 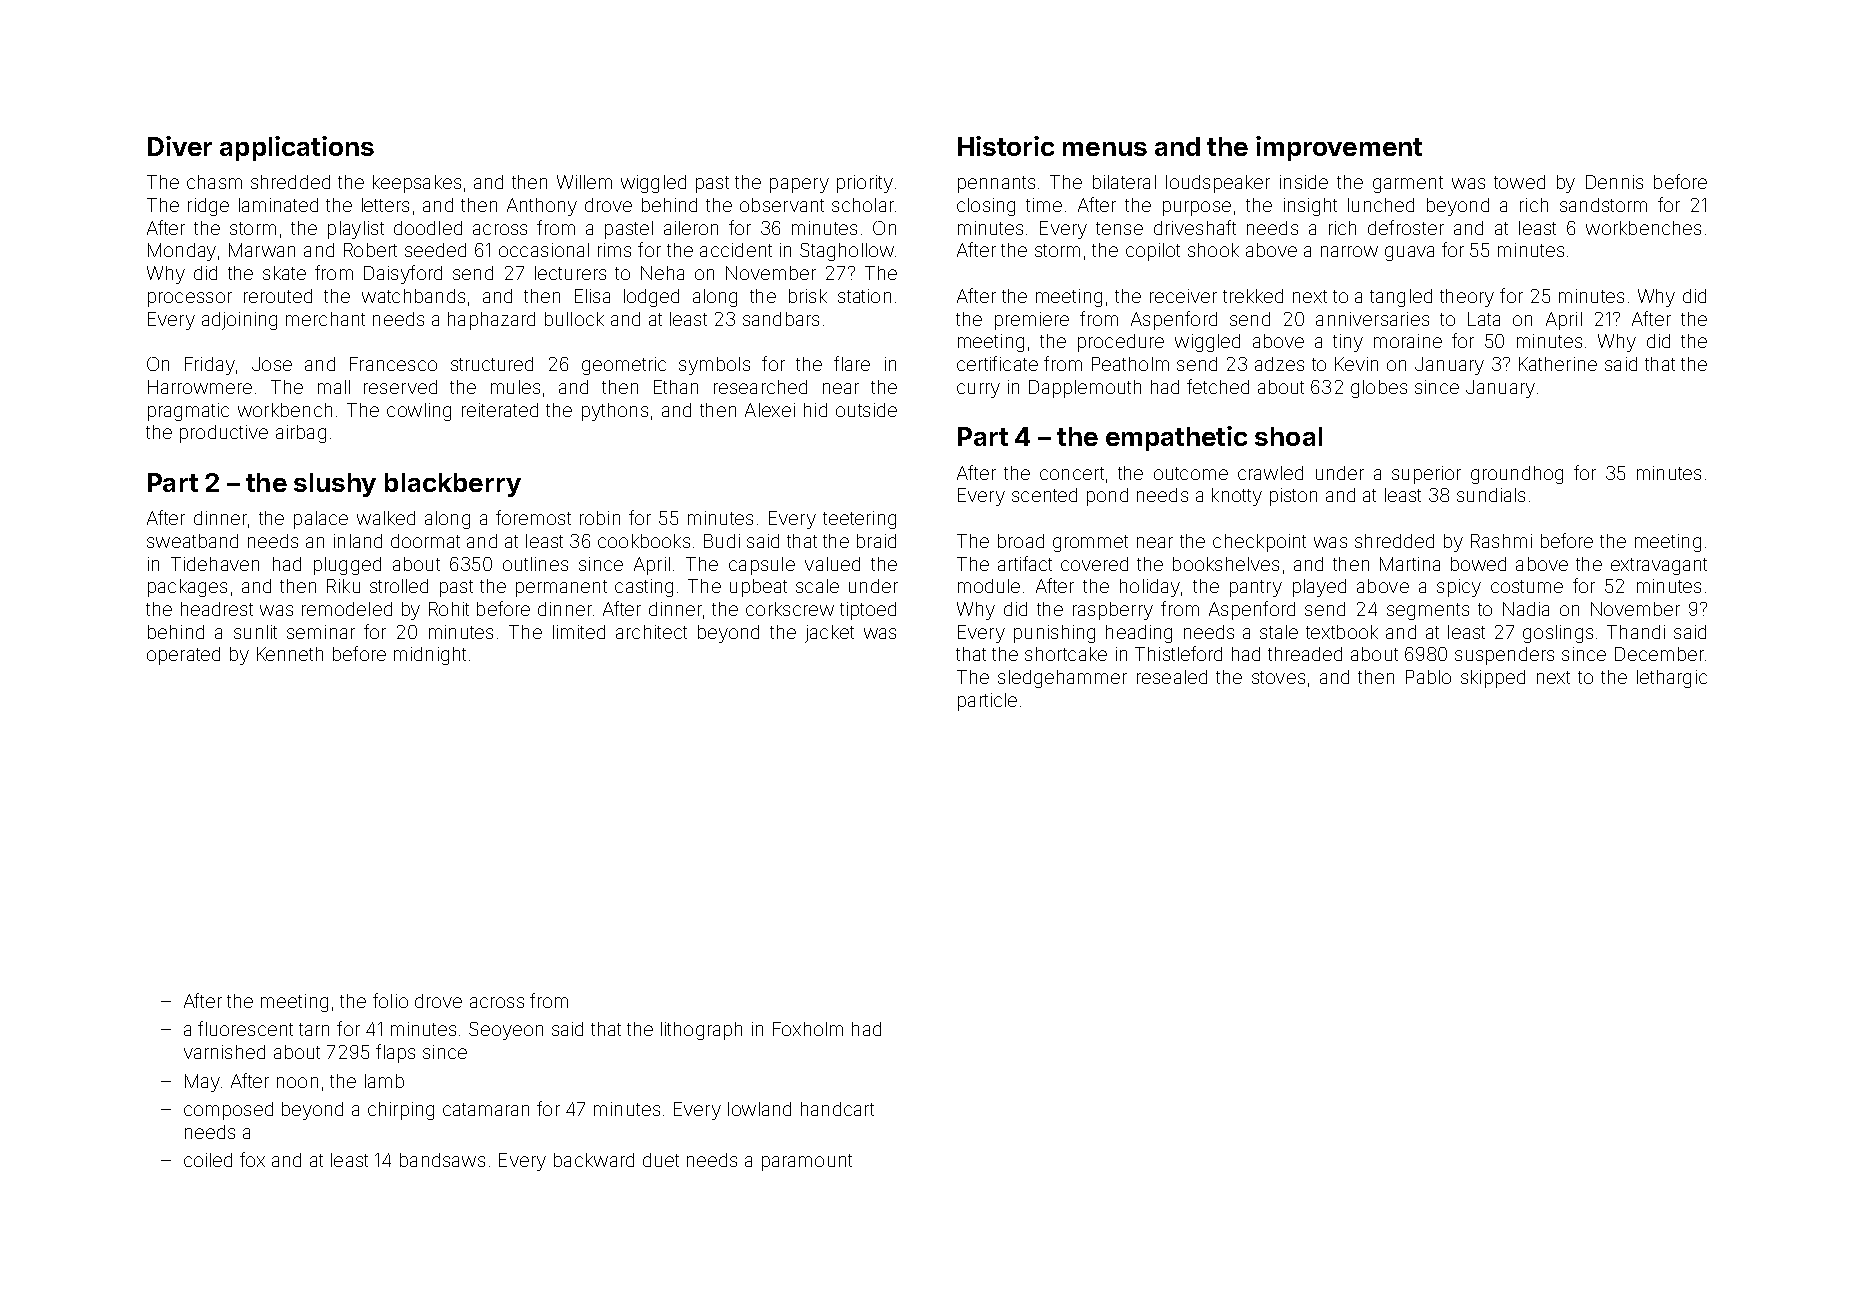 I want to click on pythons, so click(x=615, y=412).
